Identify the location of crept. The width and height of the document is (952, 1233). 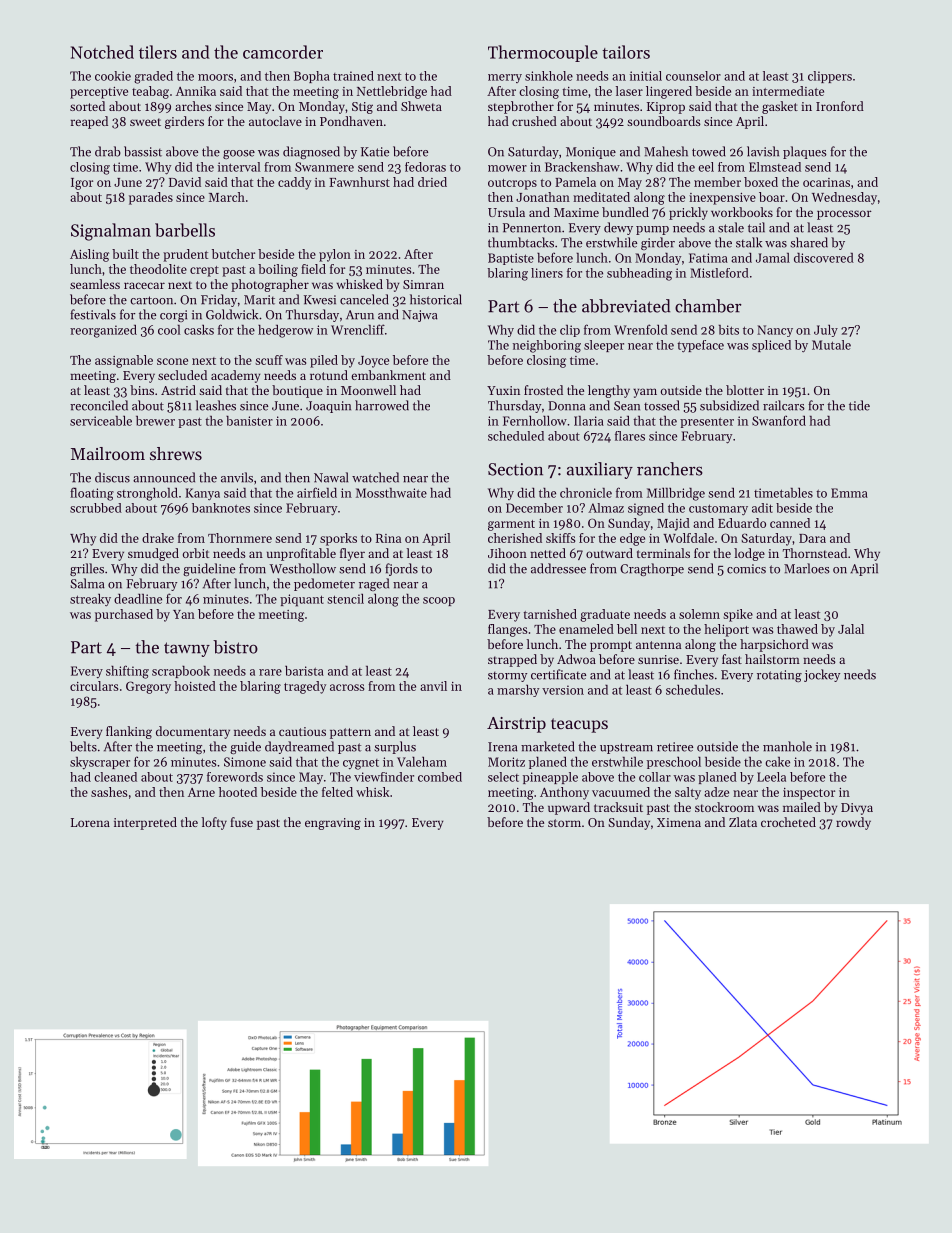
(204, 271).
